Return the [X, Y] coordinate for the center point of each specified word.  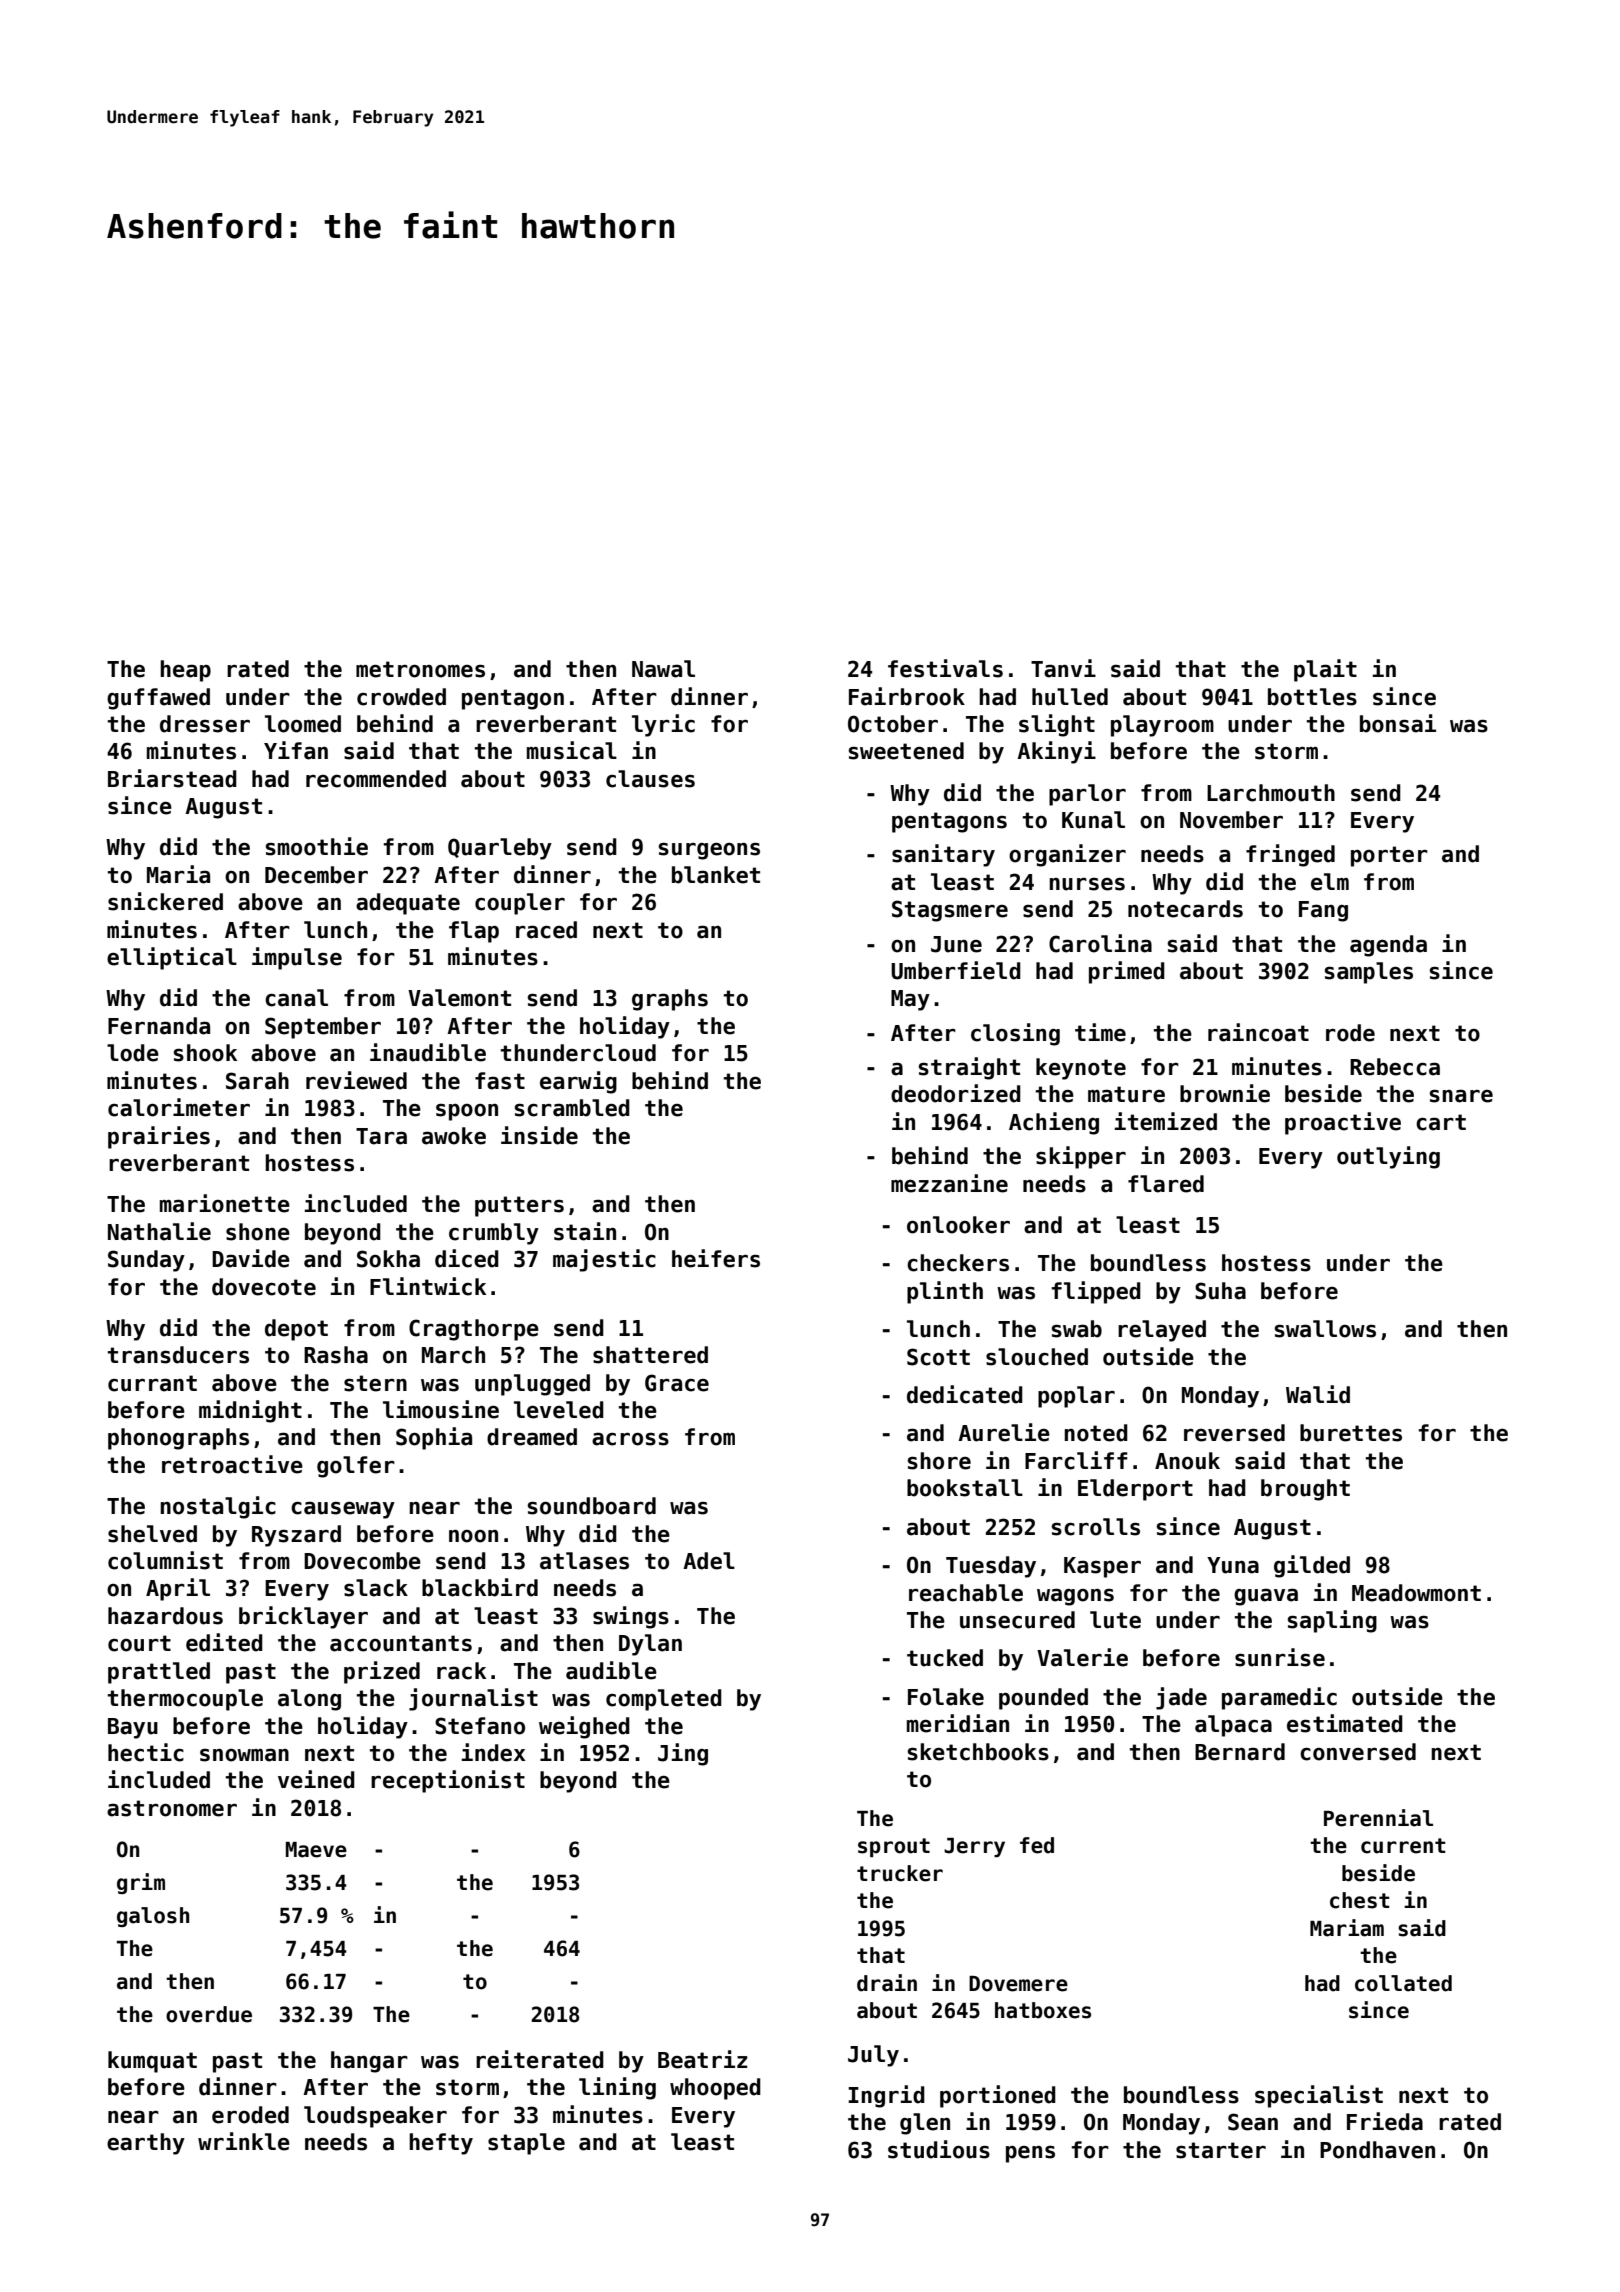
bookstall [965, 1488]
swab [1076, 1329]
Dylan [650, 1645]
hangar [369, 2062]
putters [519, 1206]
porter [1389, 856]
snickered [165, 901]
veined [316, 1779]
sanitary [943, 855]
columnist [165, 1560]
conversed [1358, 1752]
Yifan [296, 750]
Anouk [1187, 1461]
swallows [1325, 1329]
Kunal [1093, 820]
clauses [650, 779]
